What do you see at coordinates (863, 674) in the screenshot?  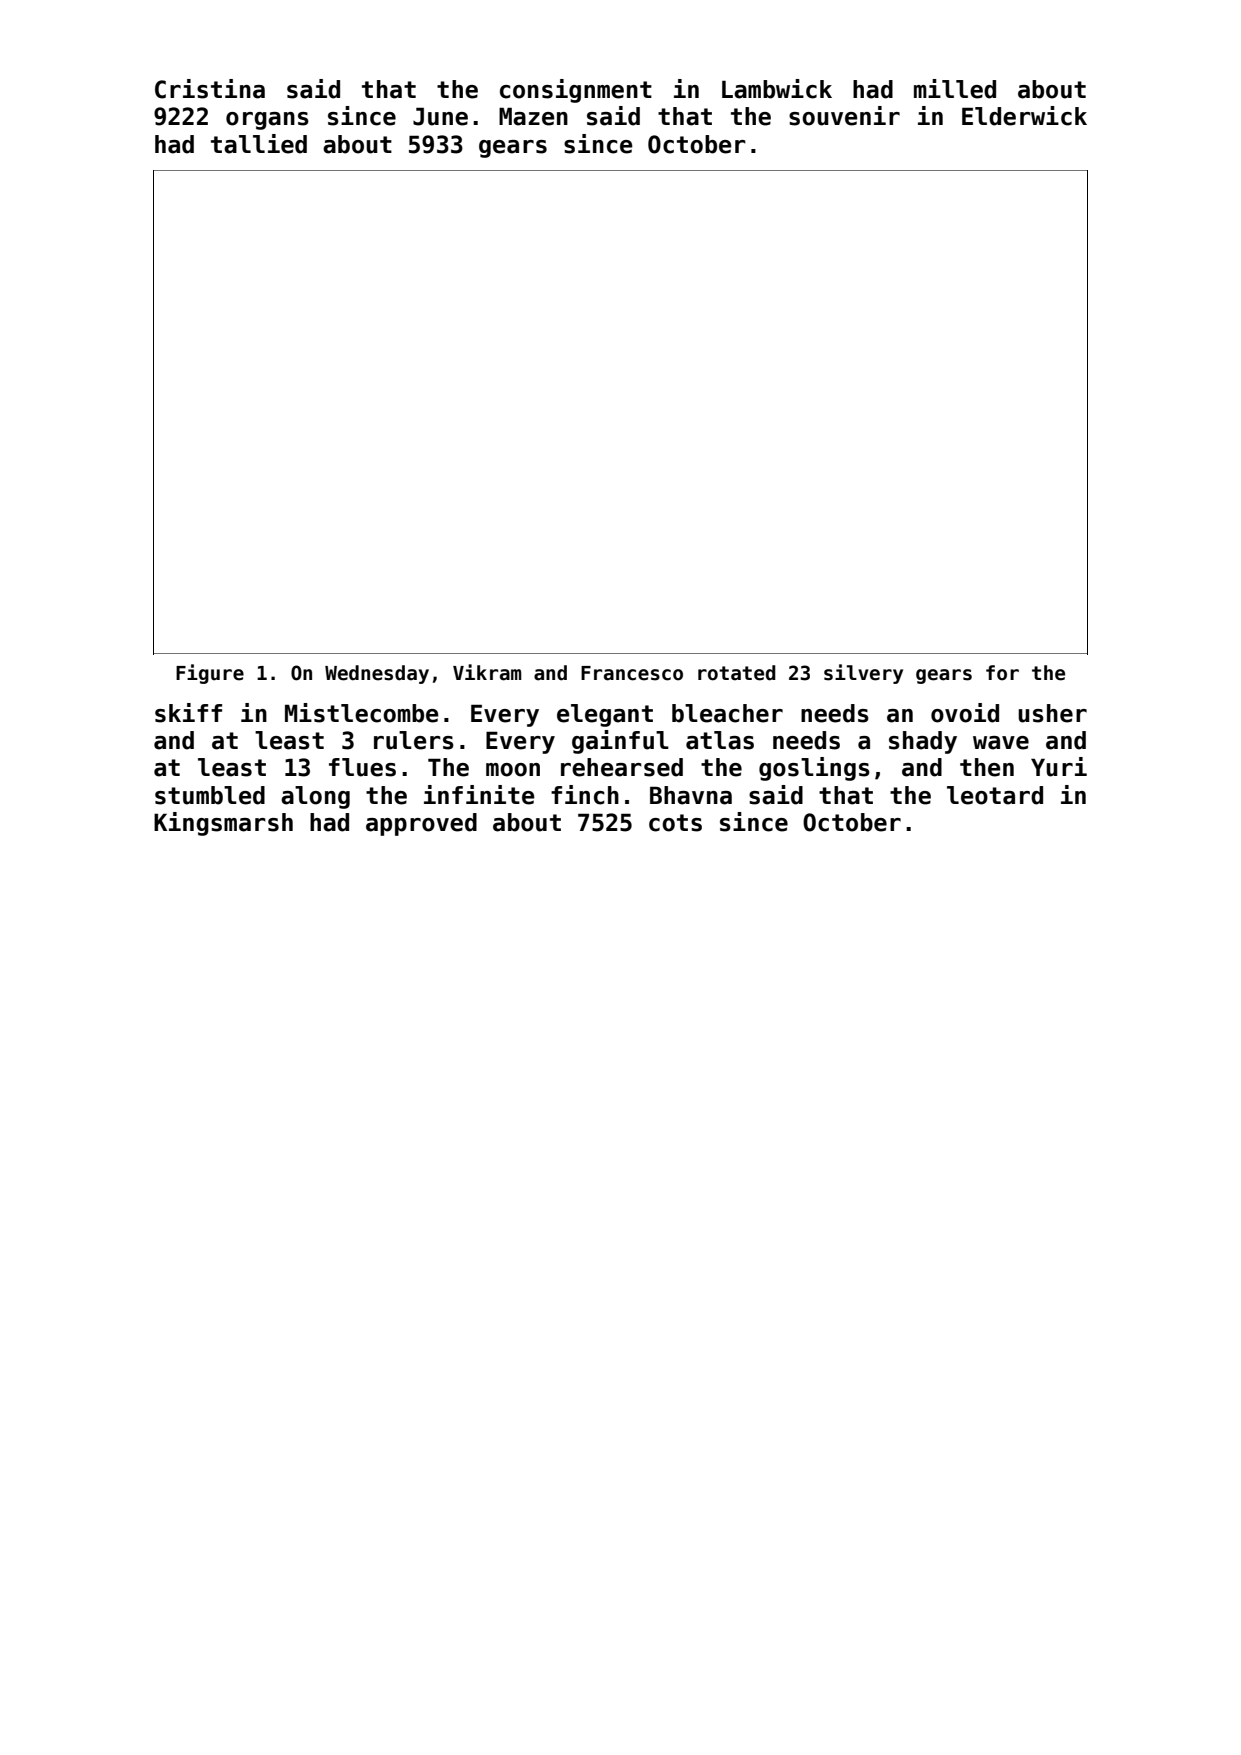 I see `silvery` at bounding box center [863, 674].
